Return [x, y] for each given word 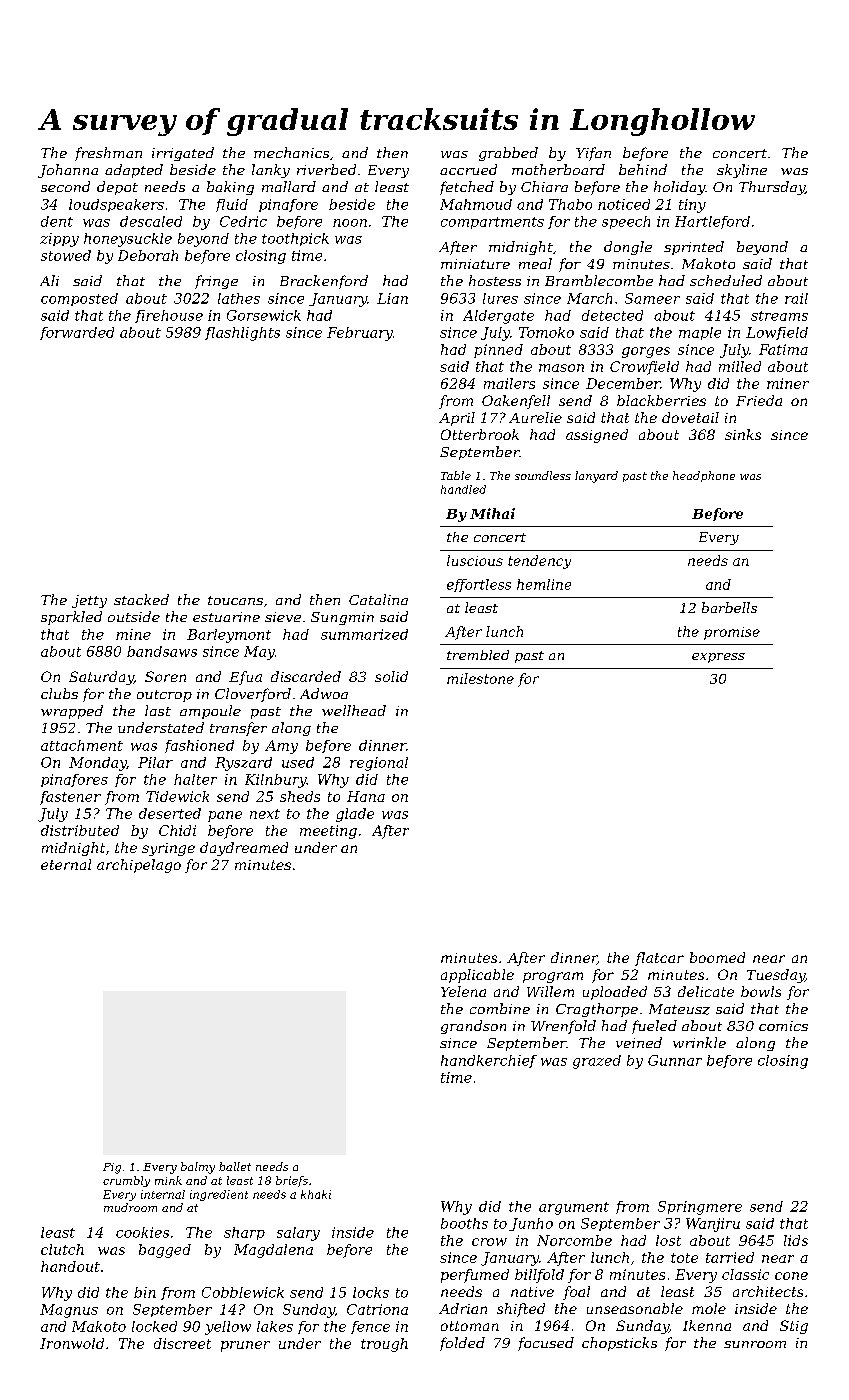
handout [70, 1266]
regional [379, 764]
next [265, 814]
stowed [66, 255]
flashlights [242, 334]
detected [612, 315]
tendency [539, 562]
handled [463, 489]
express [718, 658]
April [457, 419]
